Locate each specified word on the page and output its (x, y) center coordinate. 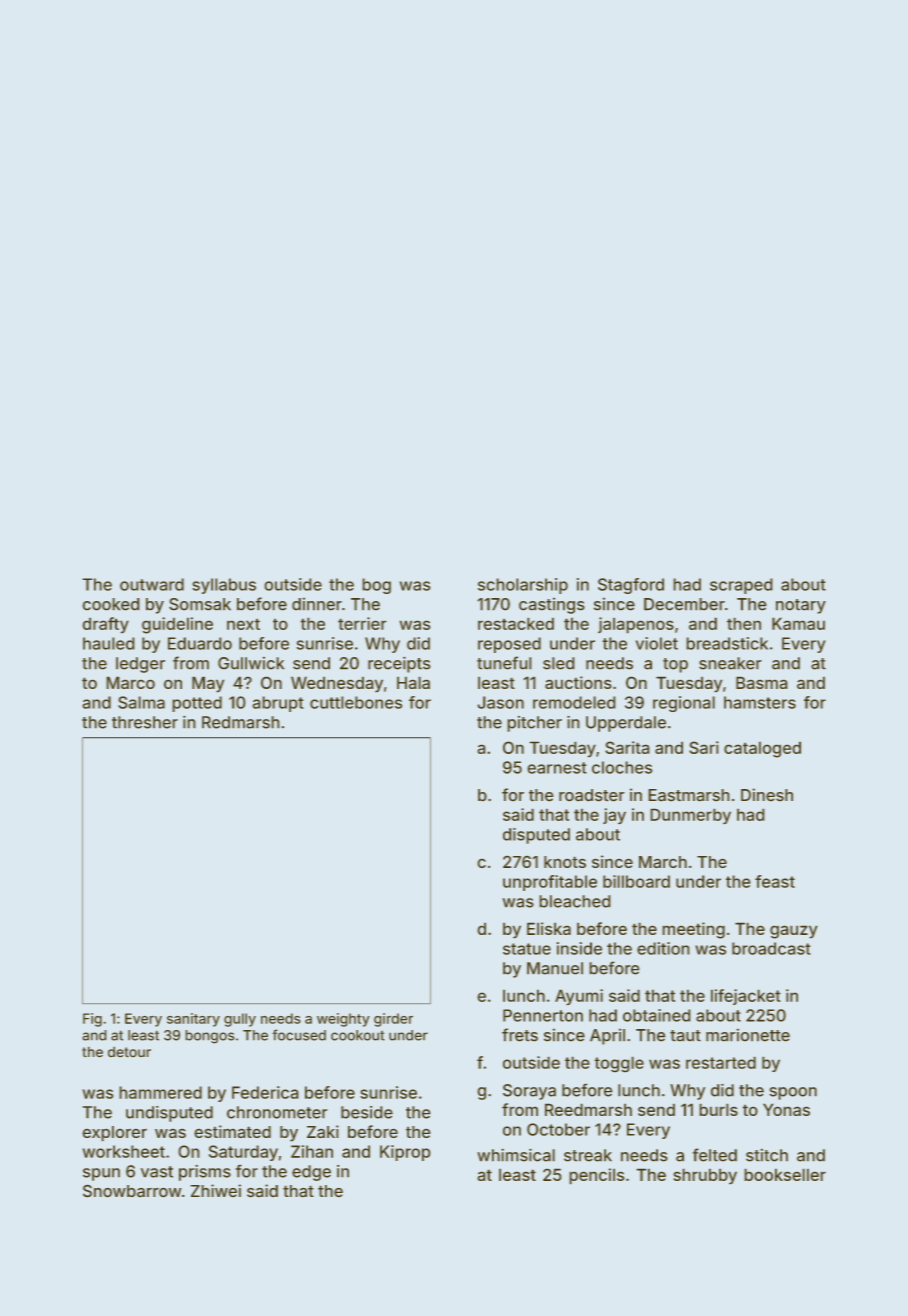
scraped (741, 586)
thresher (145, 722)
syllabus (224, 586)
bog (376, 586)
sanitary (193, 1020)
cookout (358, 1035)
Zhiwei (215, 1191)
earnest (557, 768)
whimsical (516, 1155)
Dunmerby (690, 816)
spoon (793, 1093)
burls (718, 1109)
